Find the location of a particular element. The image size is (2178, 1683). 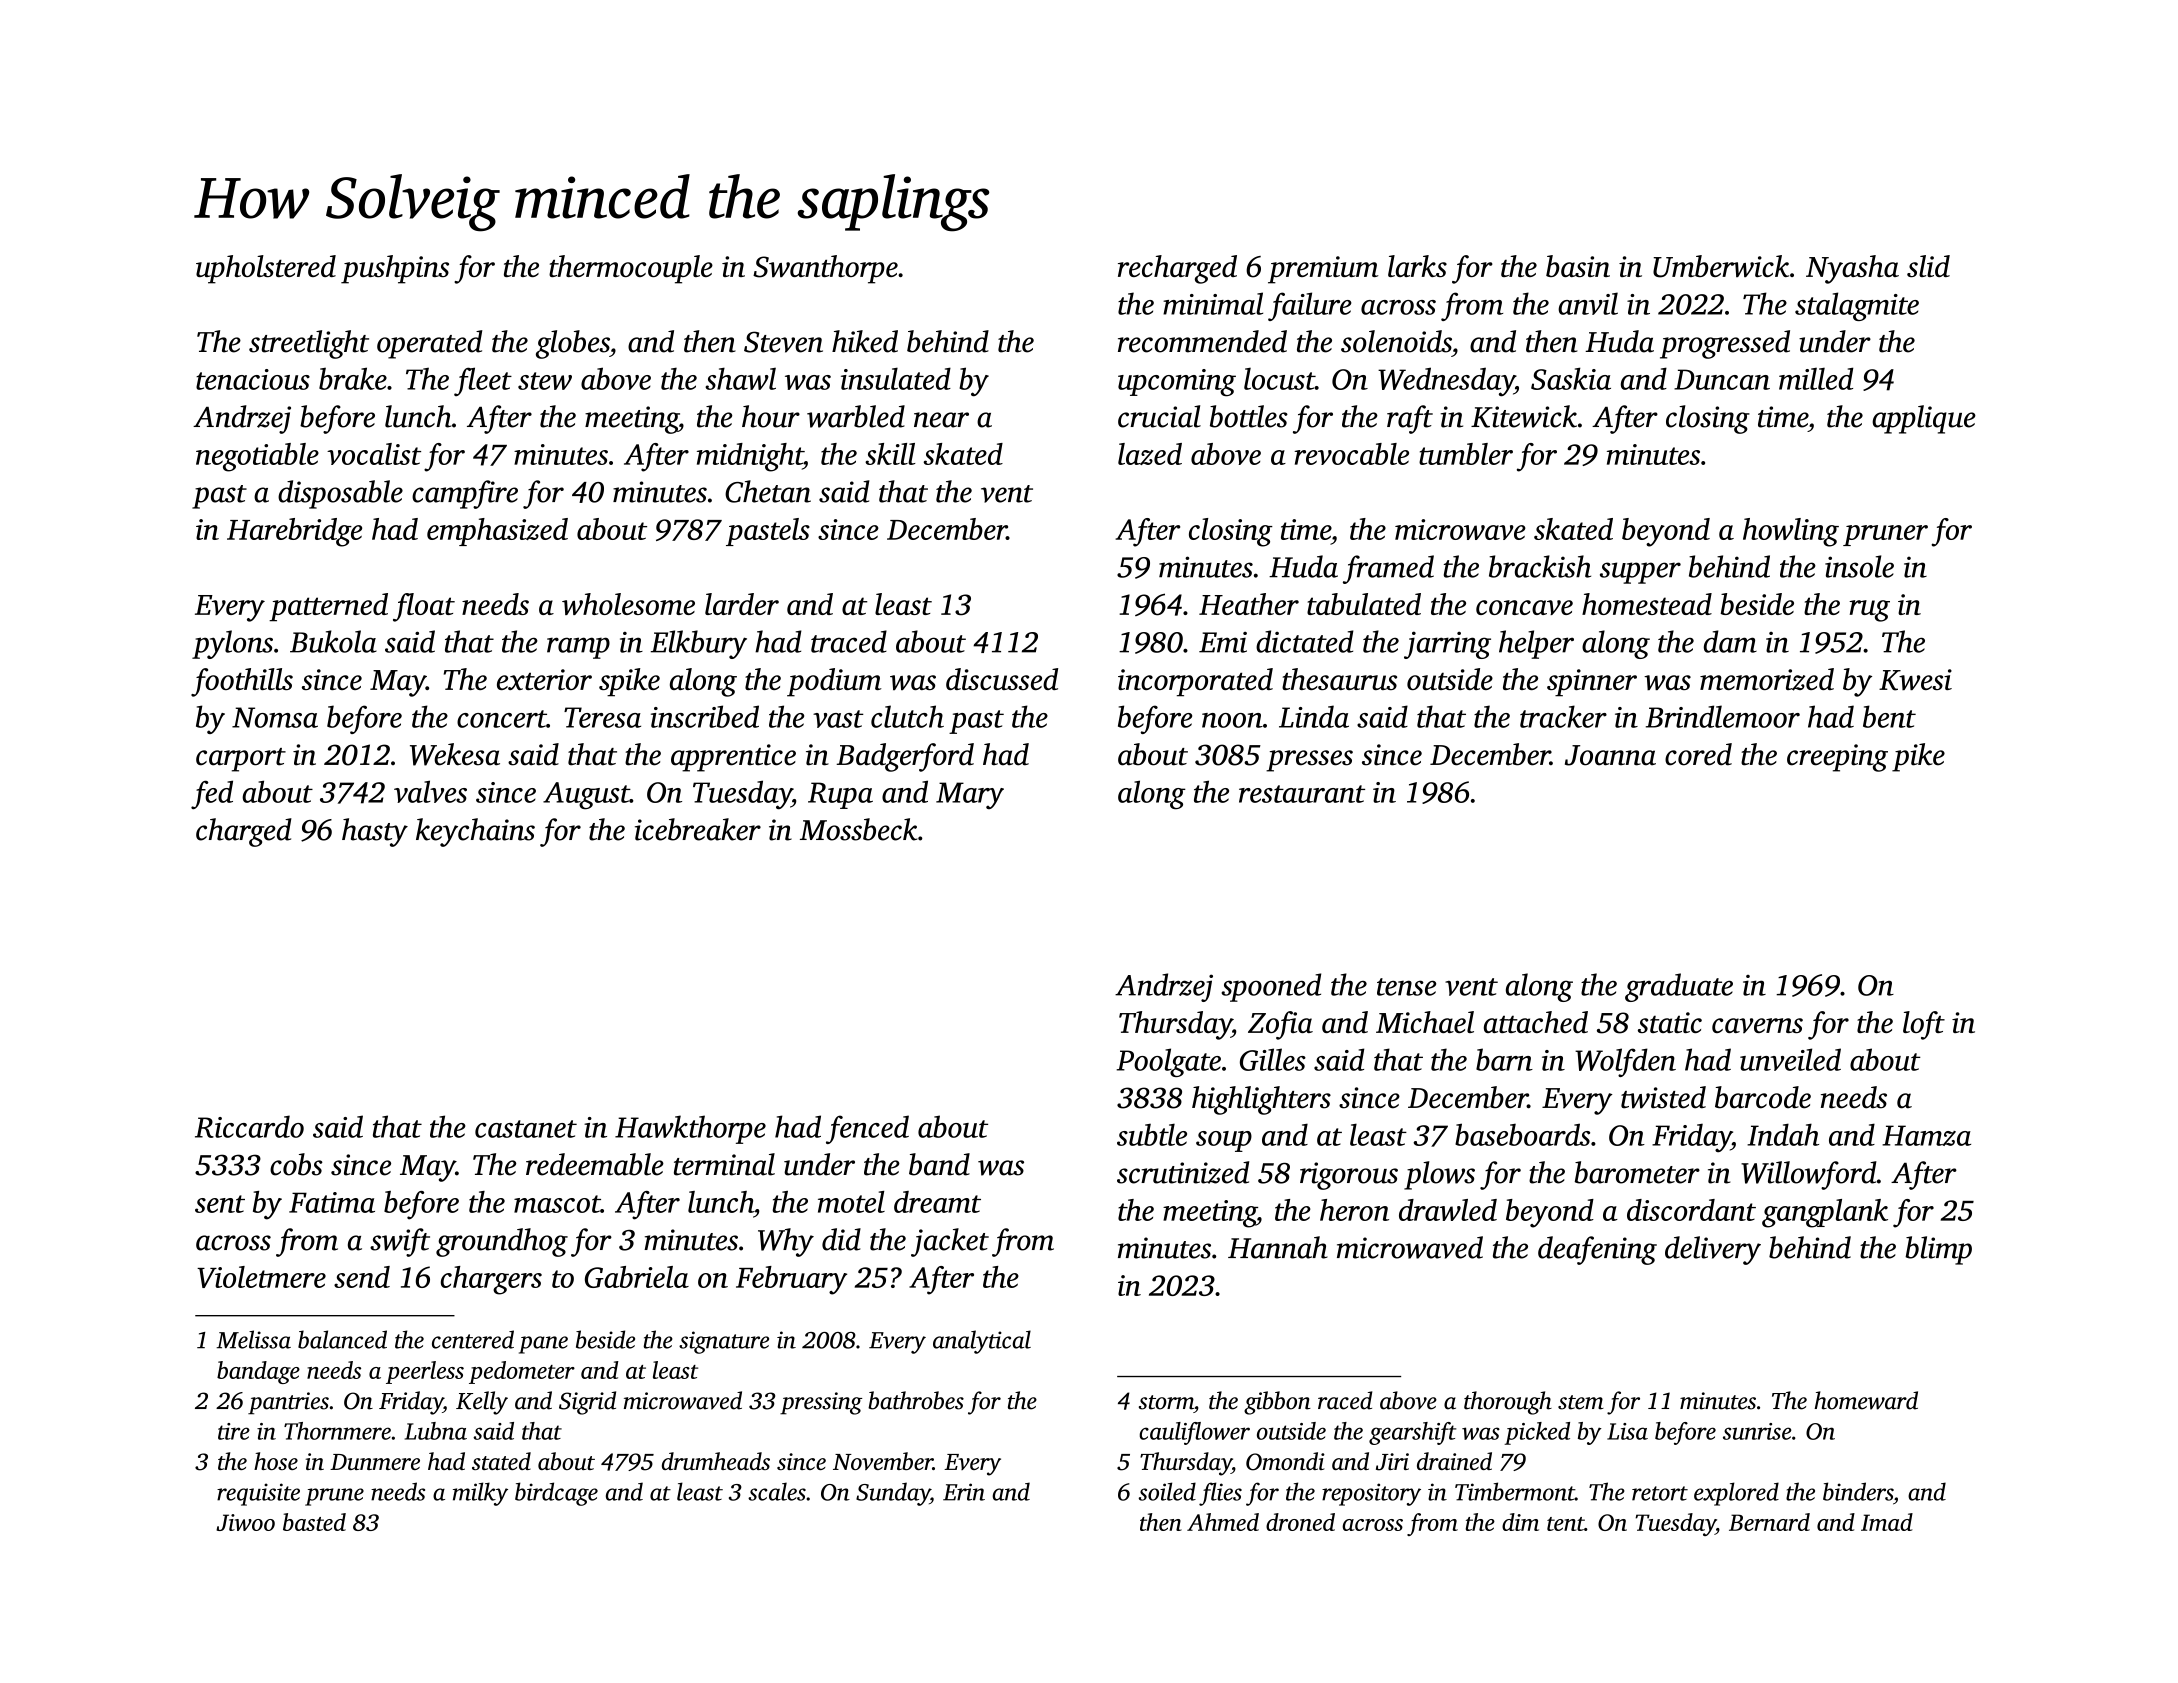

upholstered is located at coordinates (266, 269).
